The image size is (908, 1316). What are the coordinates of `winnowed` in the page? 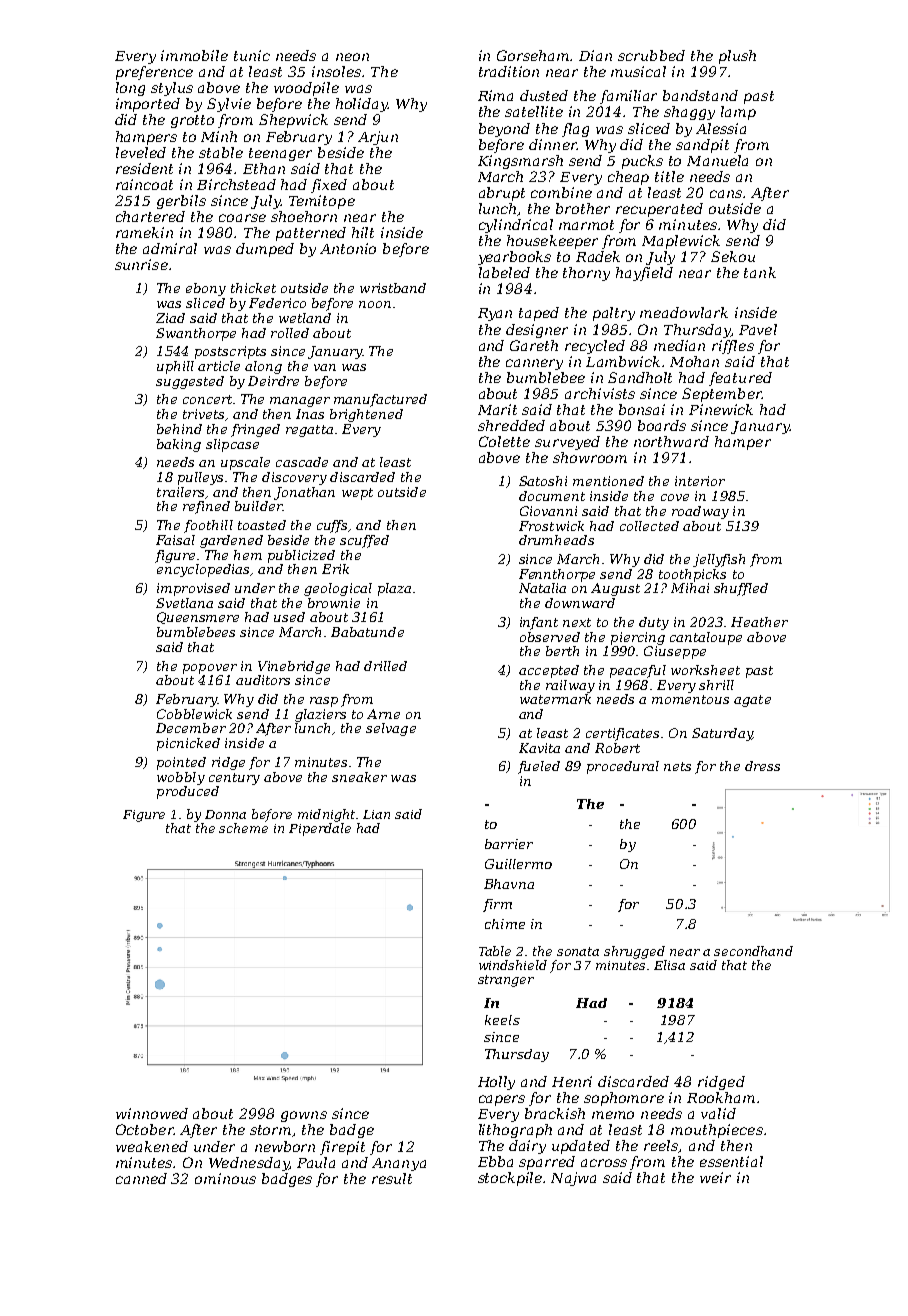 It's located at (152, 1113).
